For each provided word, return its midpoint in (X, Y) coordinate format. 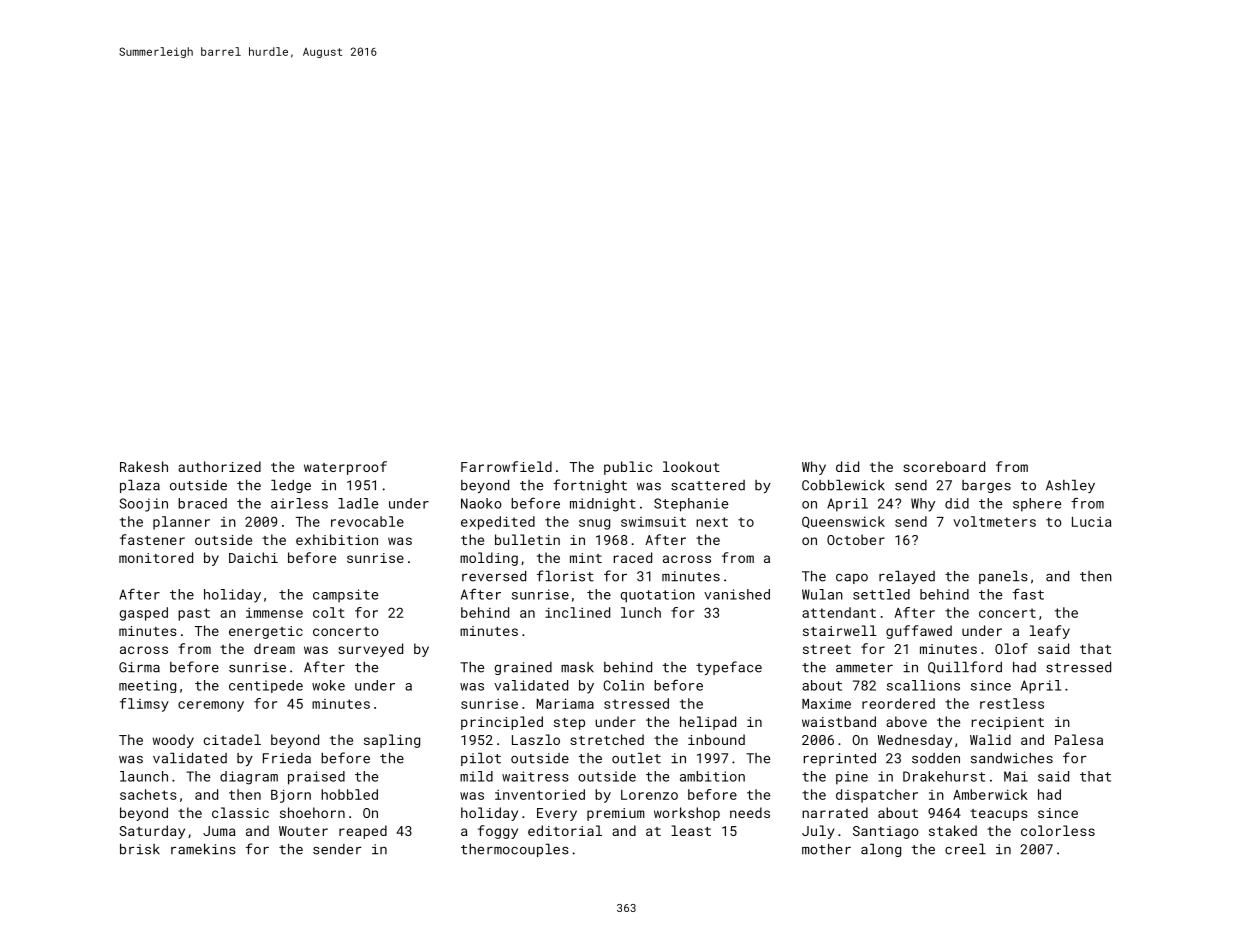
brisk (140, 849)
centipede (266, 686)
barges (986, 486)
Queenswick (843, 522)
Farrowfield (506, 466)
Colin (623, 685)
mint (586, 558)
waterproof (345, 468)
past (194, 614)
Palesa (1079, 739)
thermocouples (515, 850)
